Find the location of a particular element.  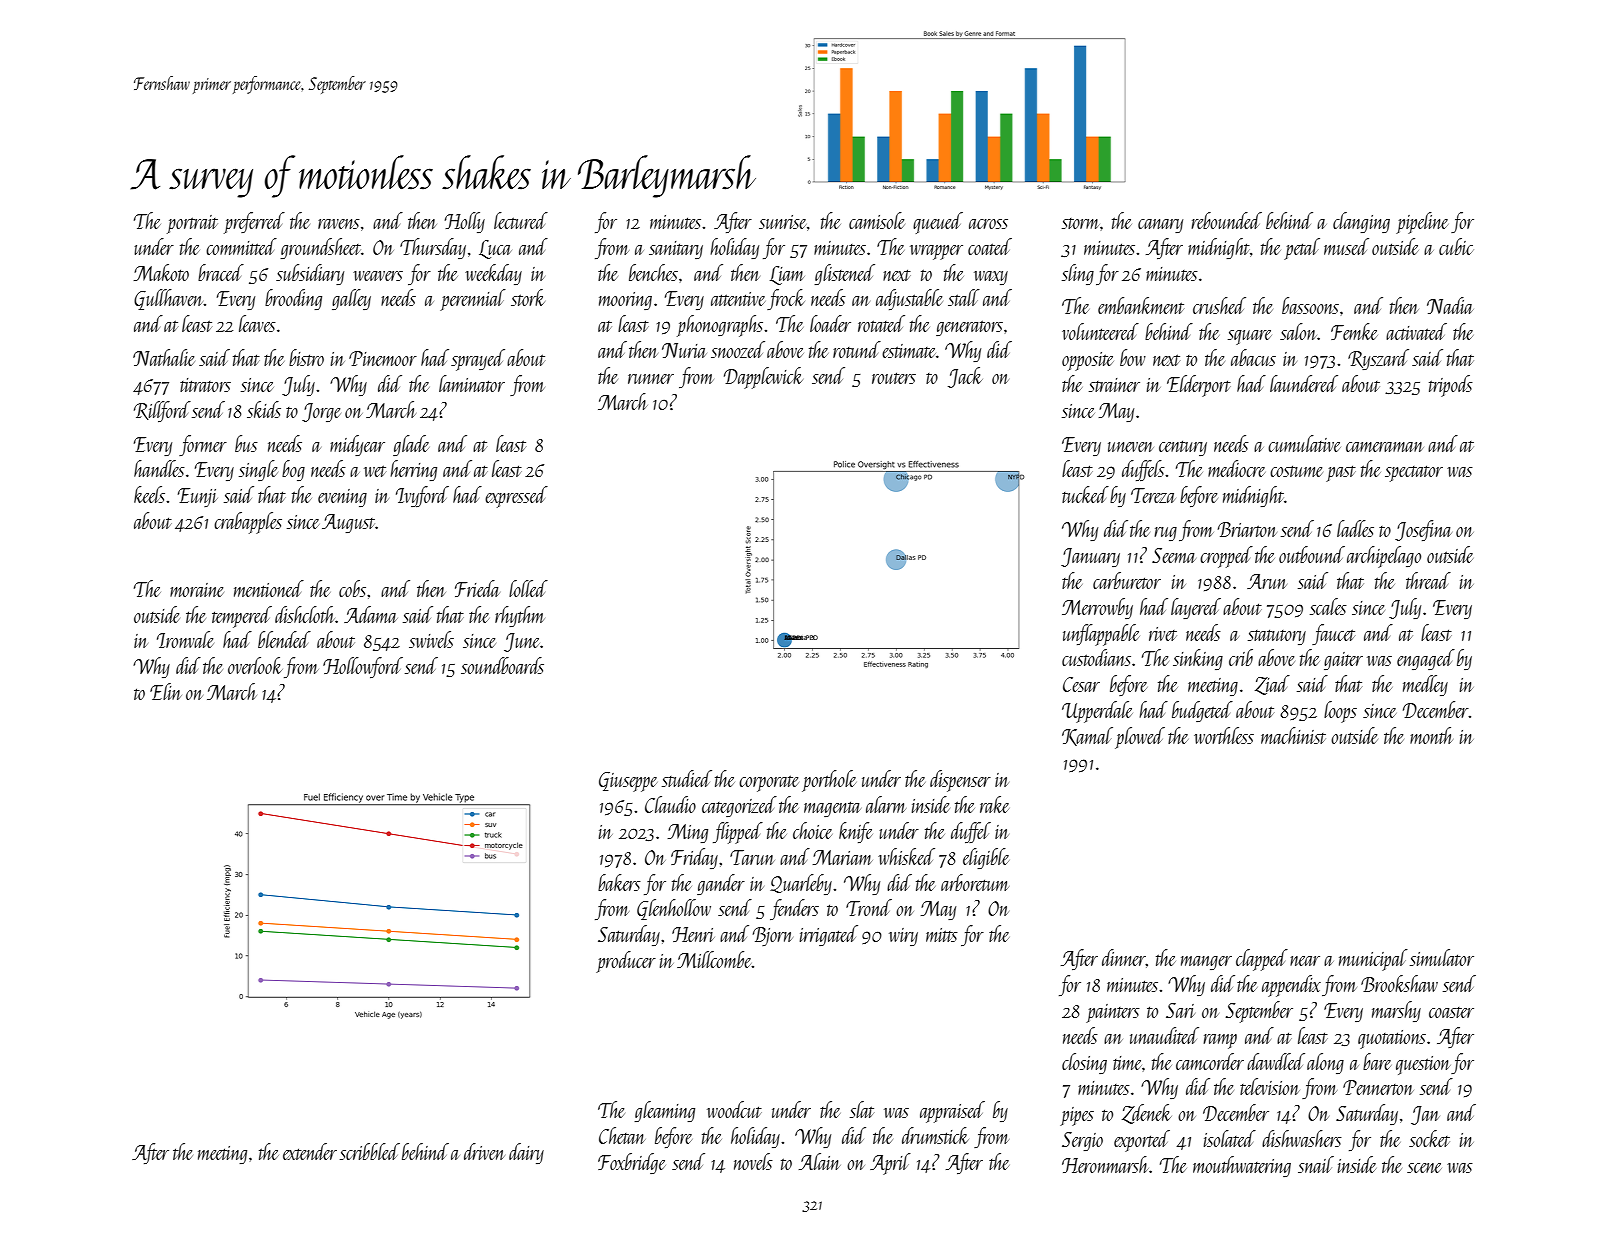

extender is located at coordinates (310, 1151).
